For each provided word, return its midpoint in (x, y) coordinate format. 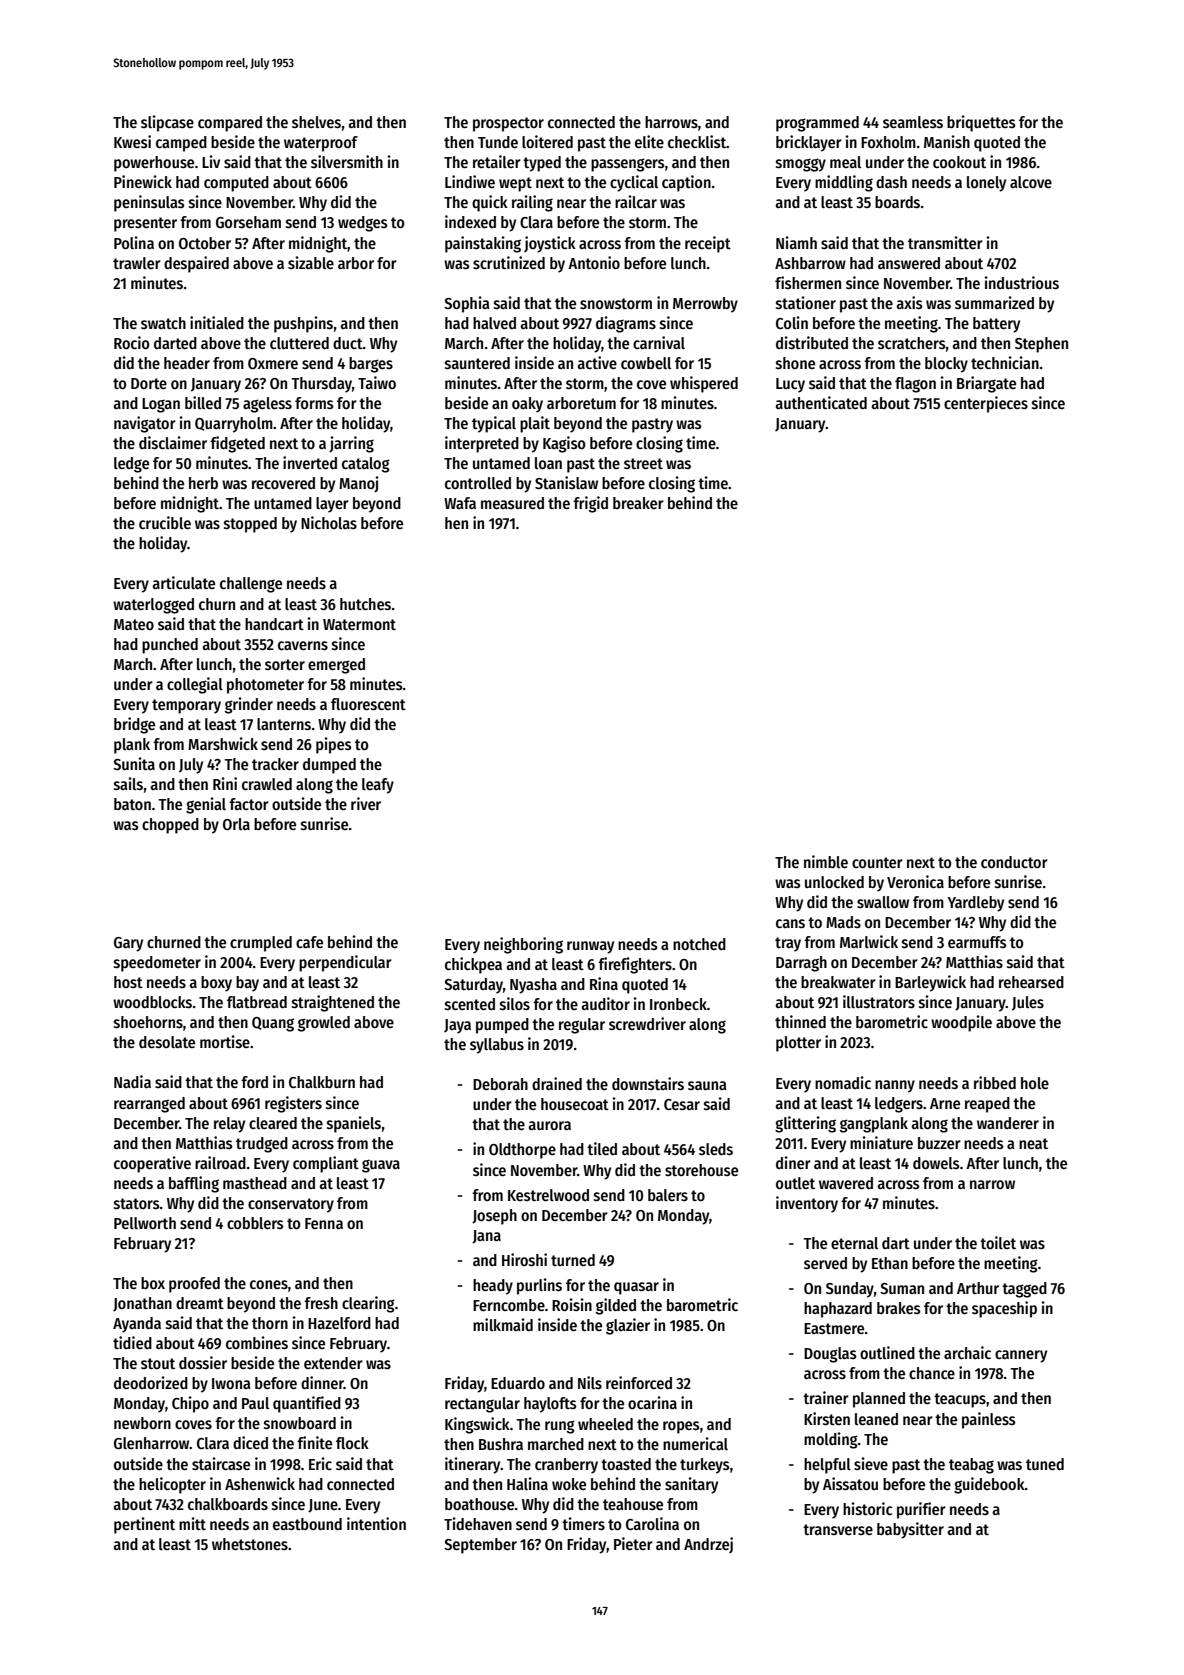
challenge (251, 585)
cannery (1021, 1356)
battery (996, 325)
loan (548, 463)
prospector (508, 124)
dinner (322, 1382)
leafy (378, 786)
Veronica (915, 881)
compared (230, 124)
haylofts (550, 1405)
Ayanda (137, 1325)
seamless (913, 122)
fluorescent (368, 704)
